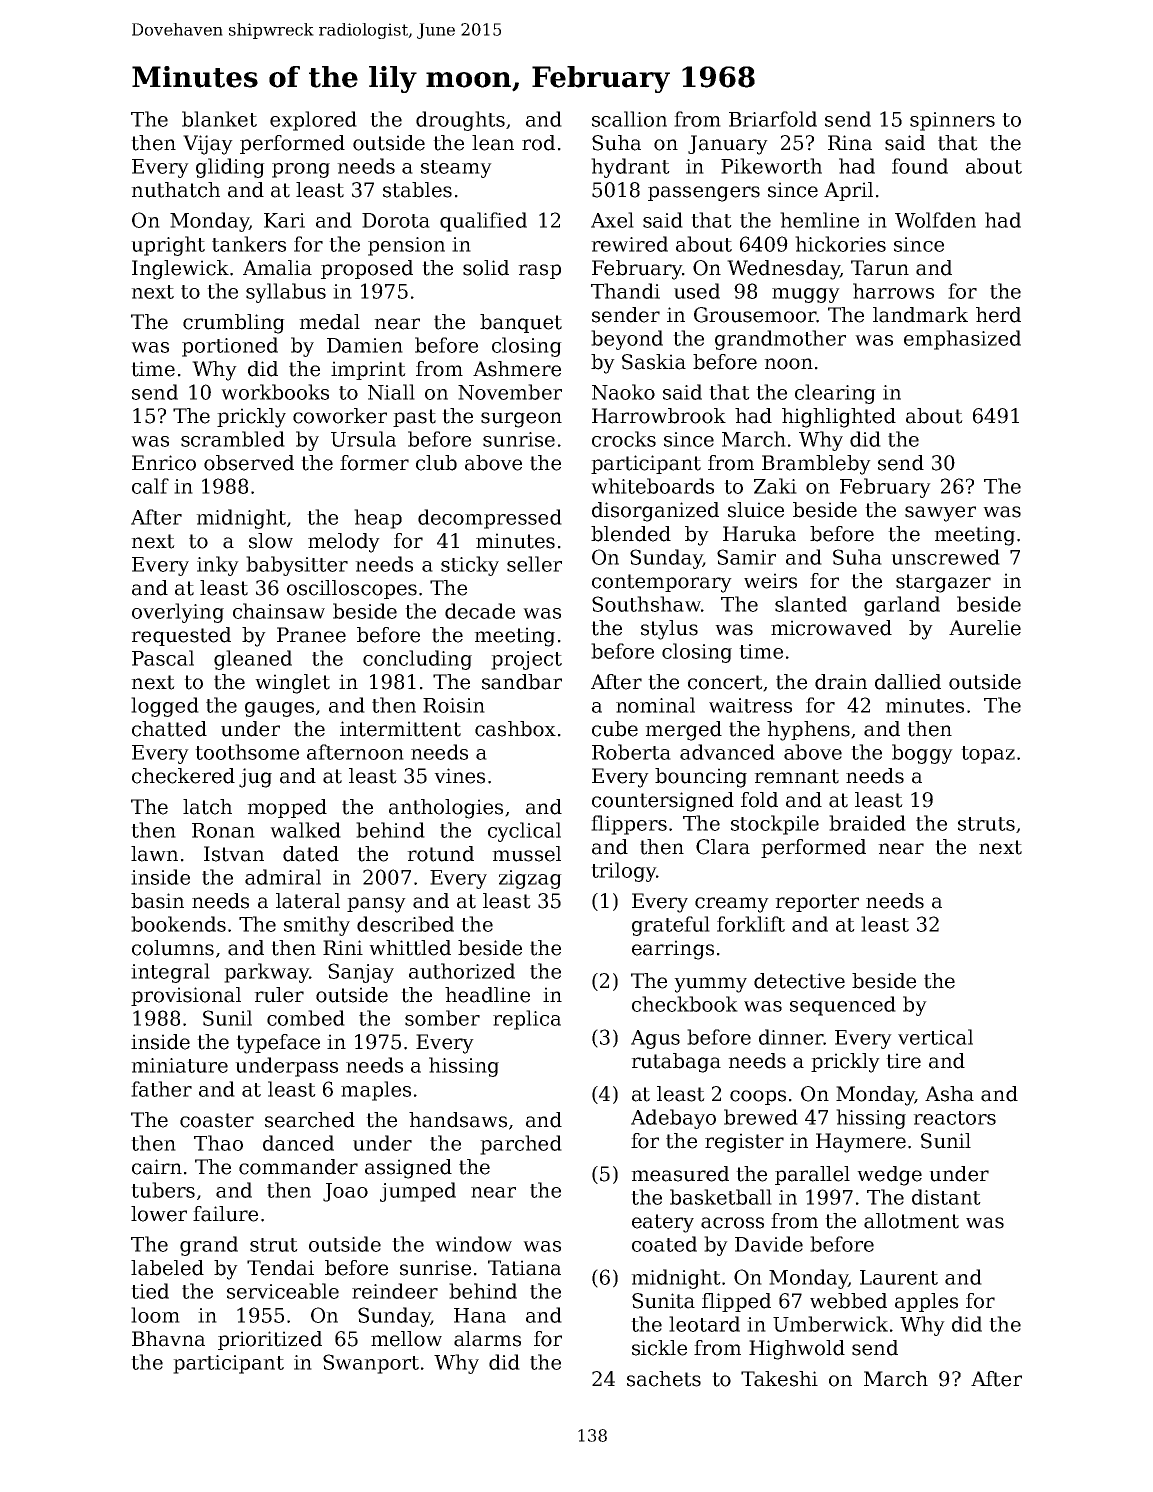 The image size is (1153, 1492). What do you see at coordinates (806, 295) in the page?
I see `muggy` at bounding box center [806, 295].
